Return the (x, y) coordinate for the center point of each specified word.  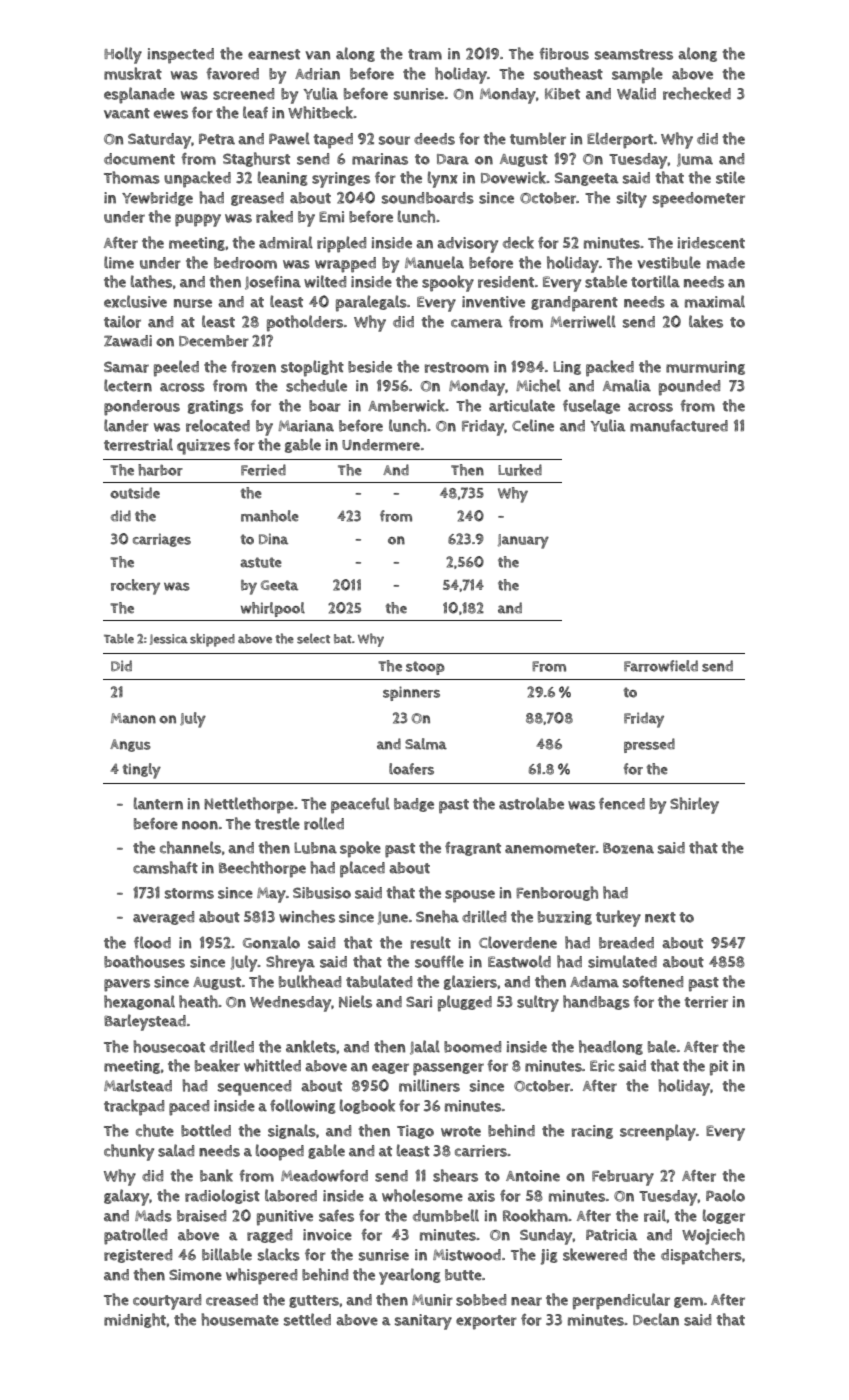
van (317, 55)
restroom (457, 367)
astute (261, 562)
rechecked (697, 93)
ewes (171, 114)
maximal (715, 301)
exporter (486, 1322)
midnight (135, 1320)
